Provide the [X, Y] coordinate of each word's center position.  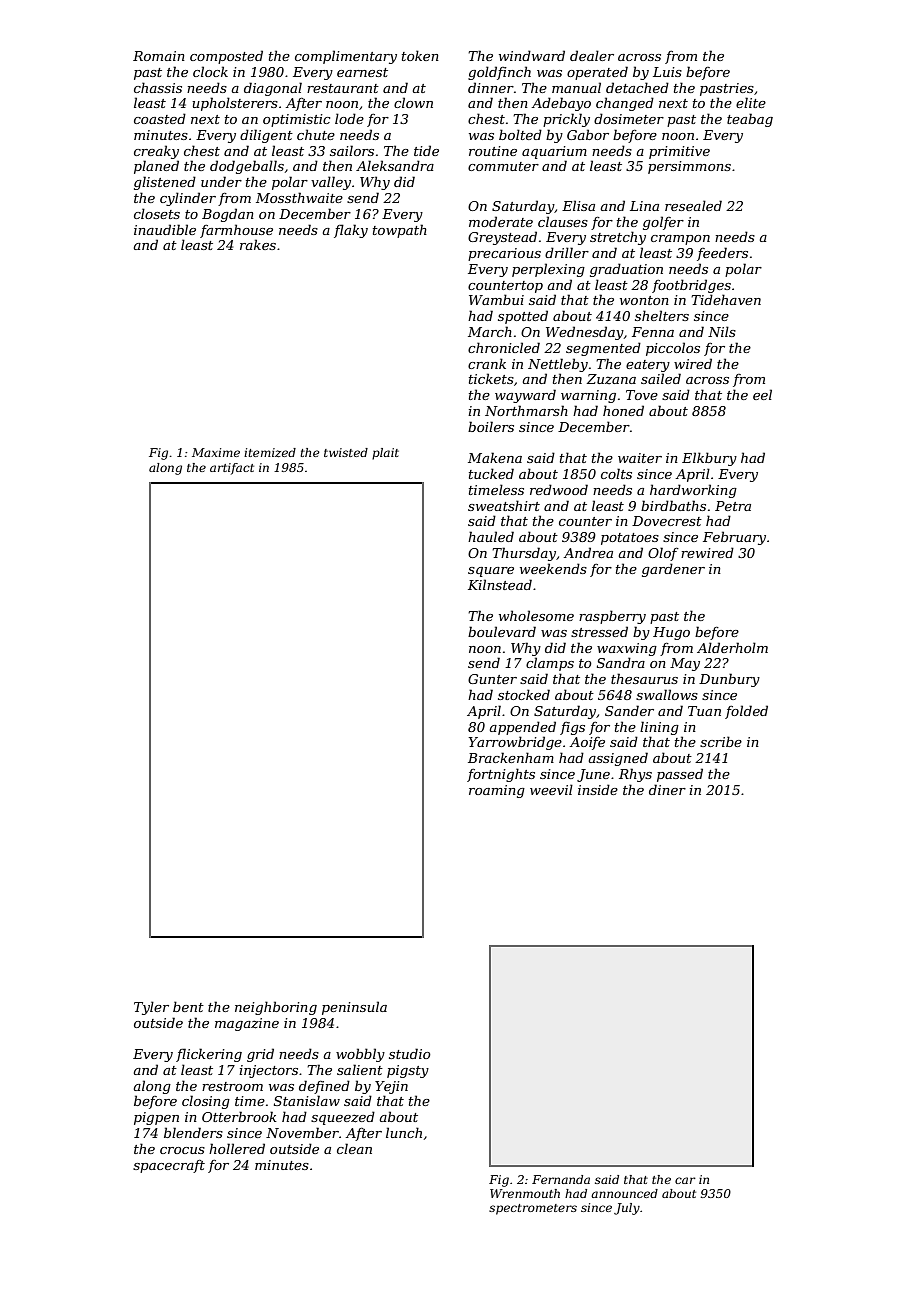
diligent [266, 136]
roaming [497, 791]
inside [598, 789]
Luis [667, 72]
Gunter [492, 679]
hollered [237, 1148]
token [420, 55]
